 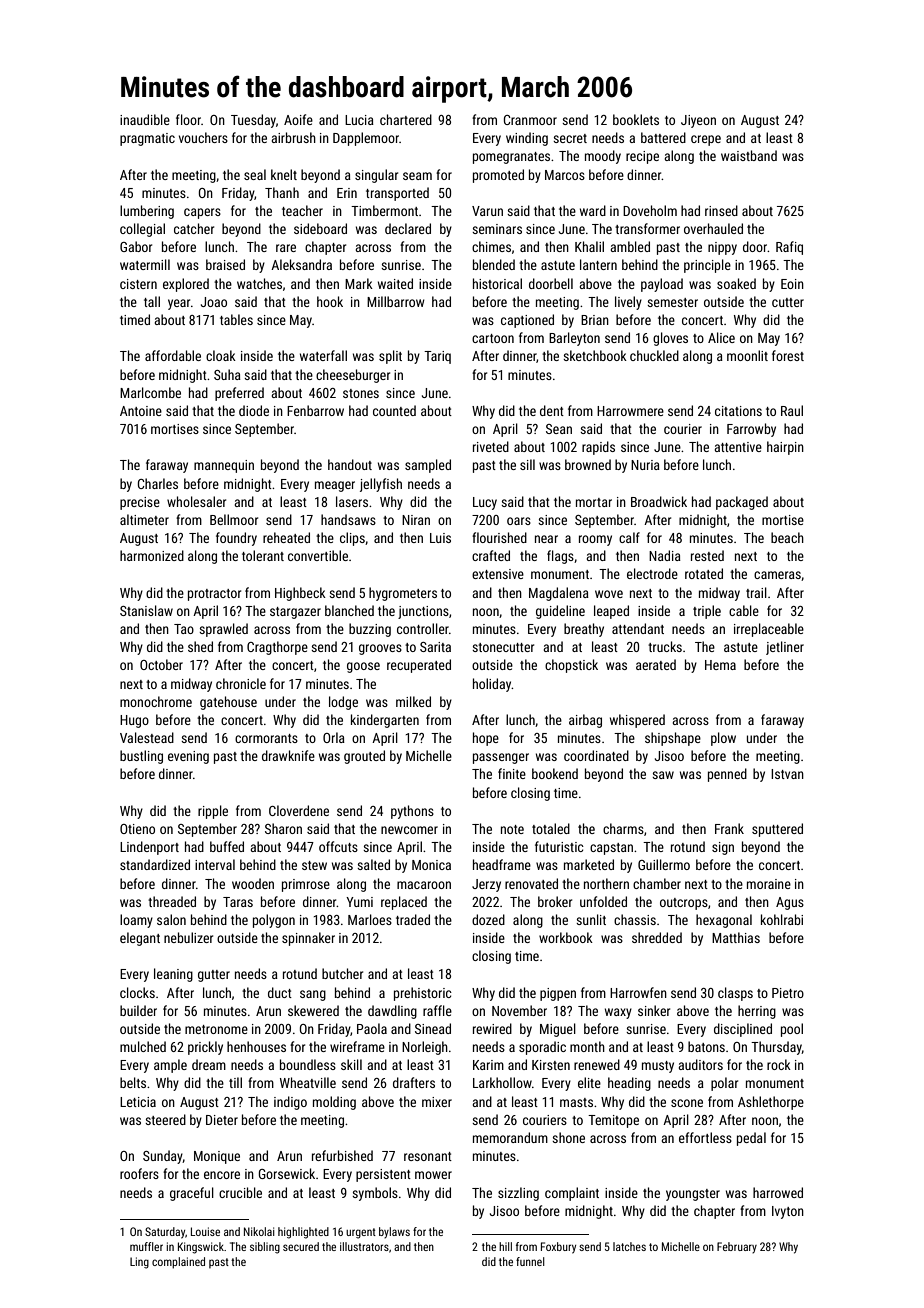 I want to click on shredded, so click(x=657, y=937).
